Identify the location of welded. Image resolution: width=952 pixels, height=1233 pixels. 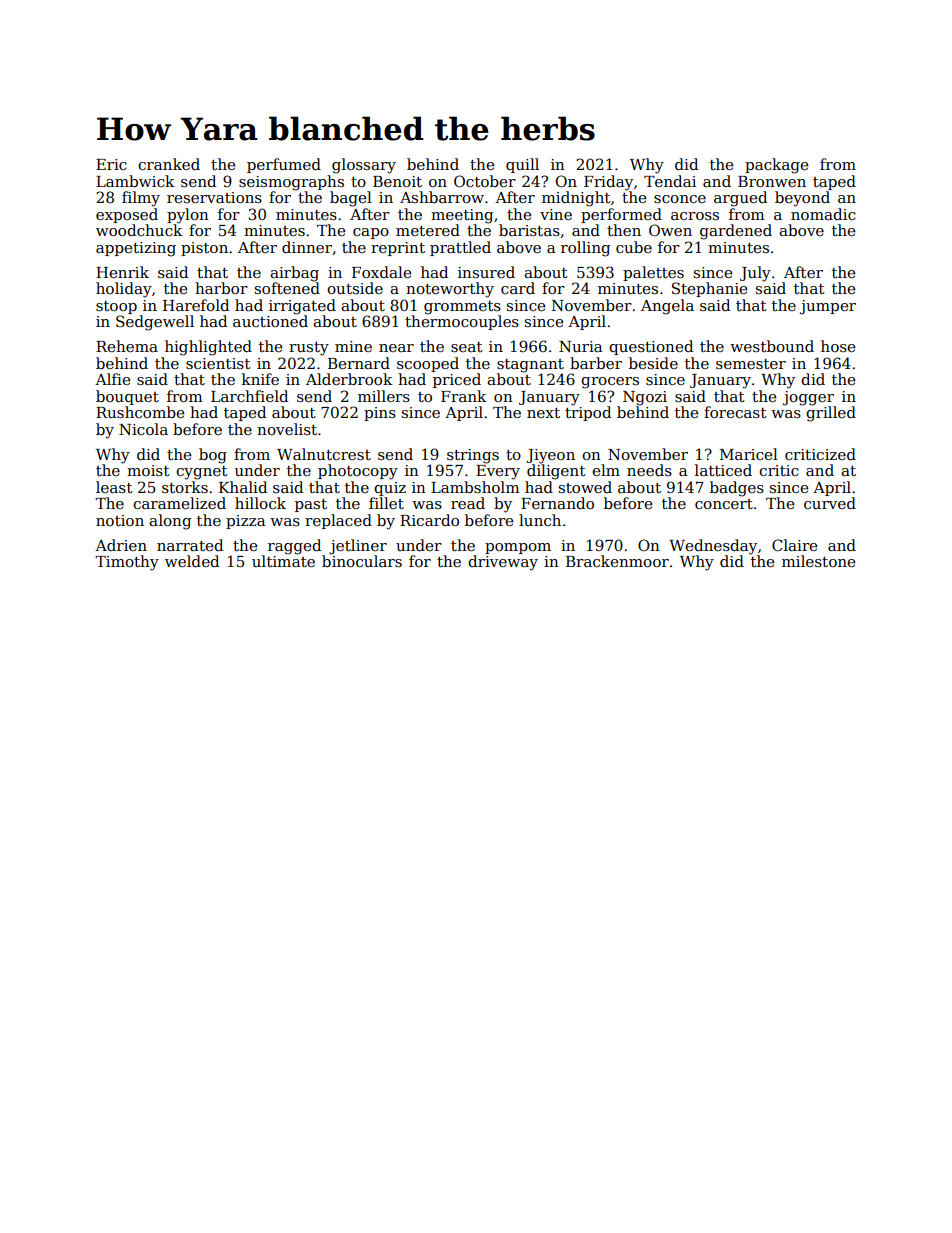
(192, 561).
